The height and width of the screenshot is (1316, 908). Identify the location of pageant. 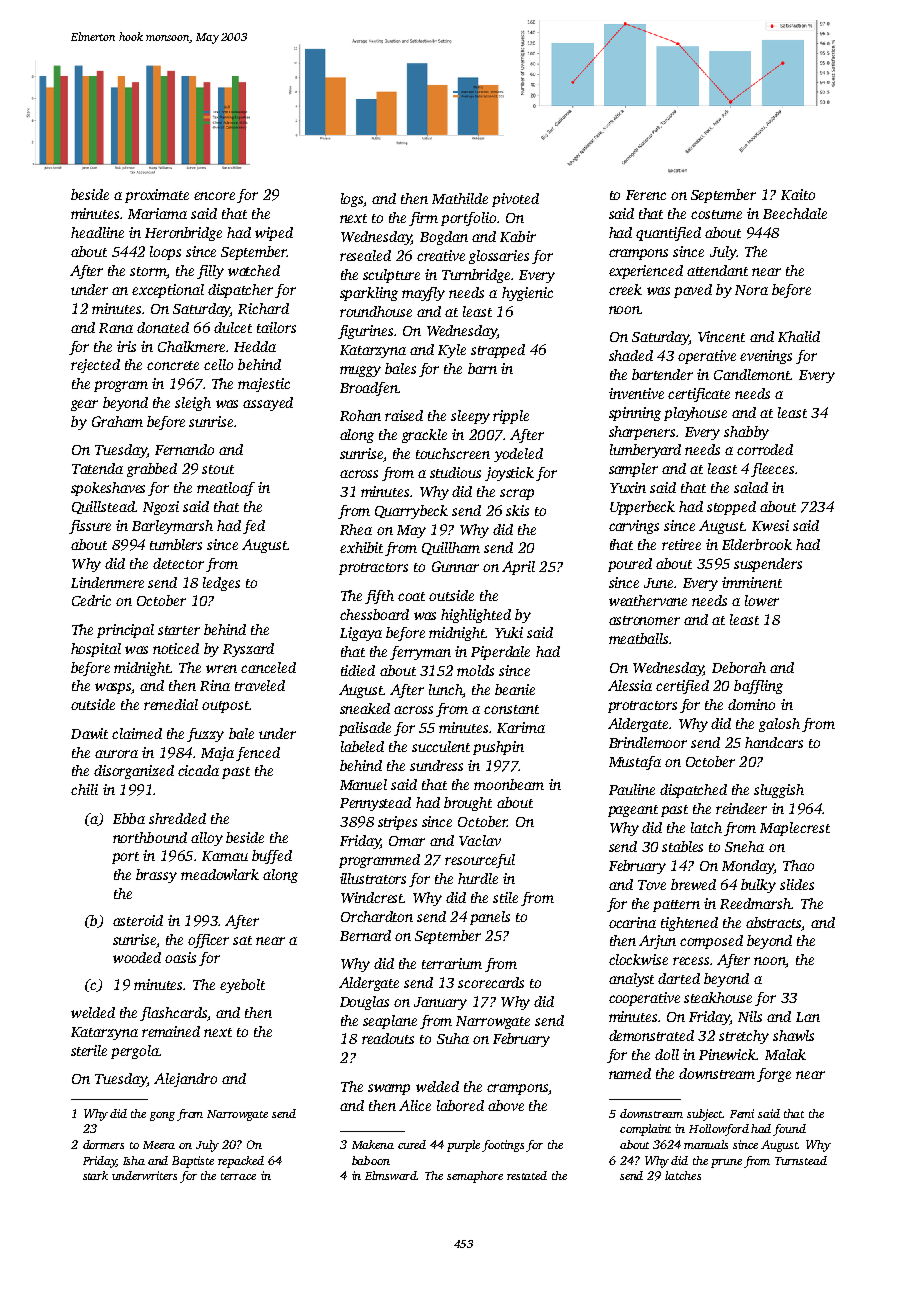
(633, 811).
